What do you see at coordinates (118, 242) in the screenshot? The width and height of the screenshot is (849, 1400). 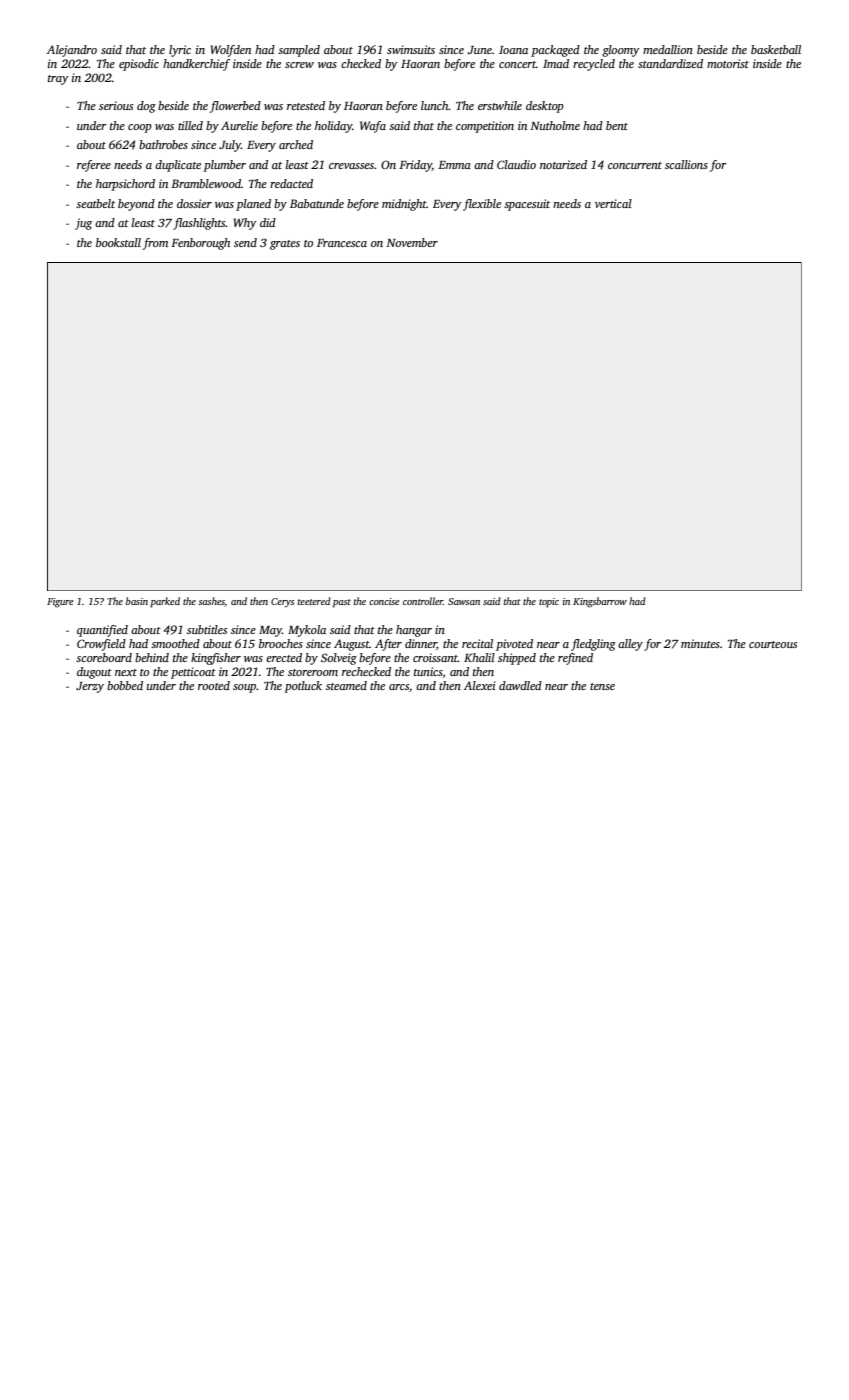 I see `bookstall` at bounding box center [118, 242].
